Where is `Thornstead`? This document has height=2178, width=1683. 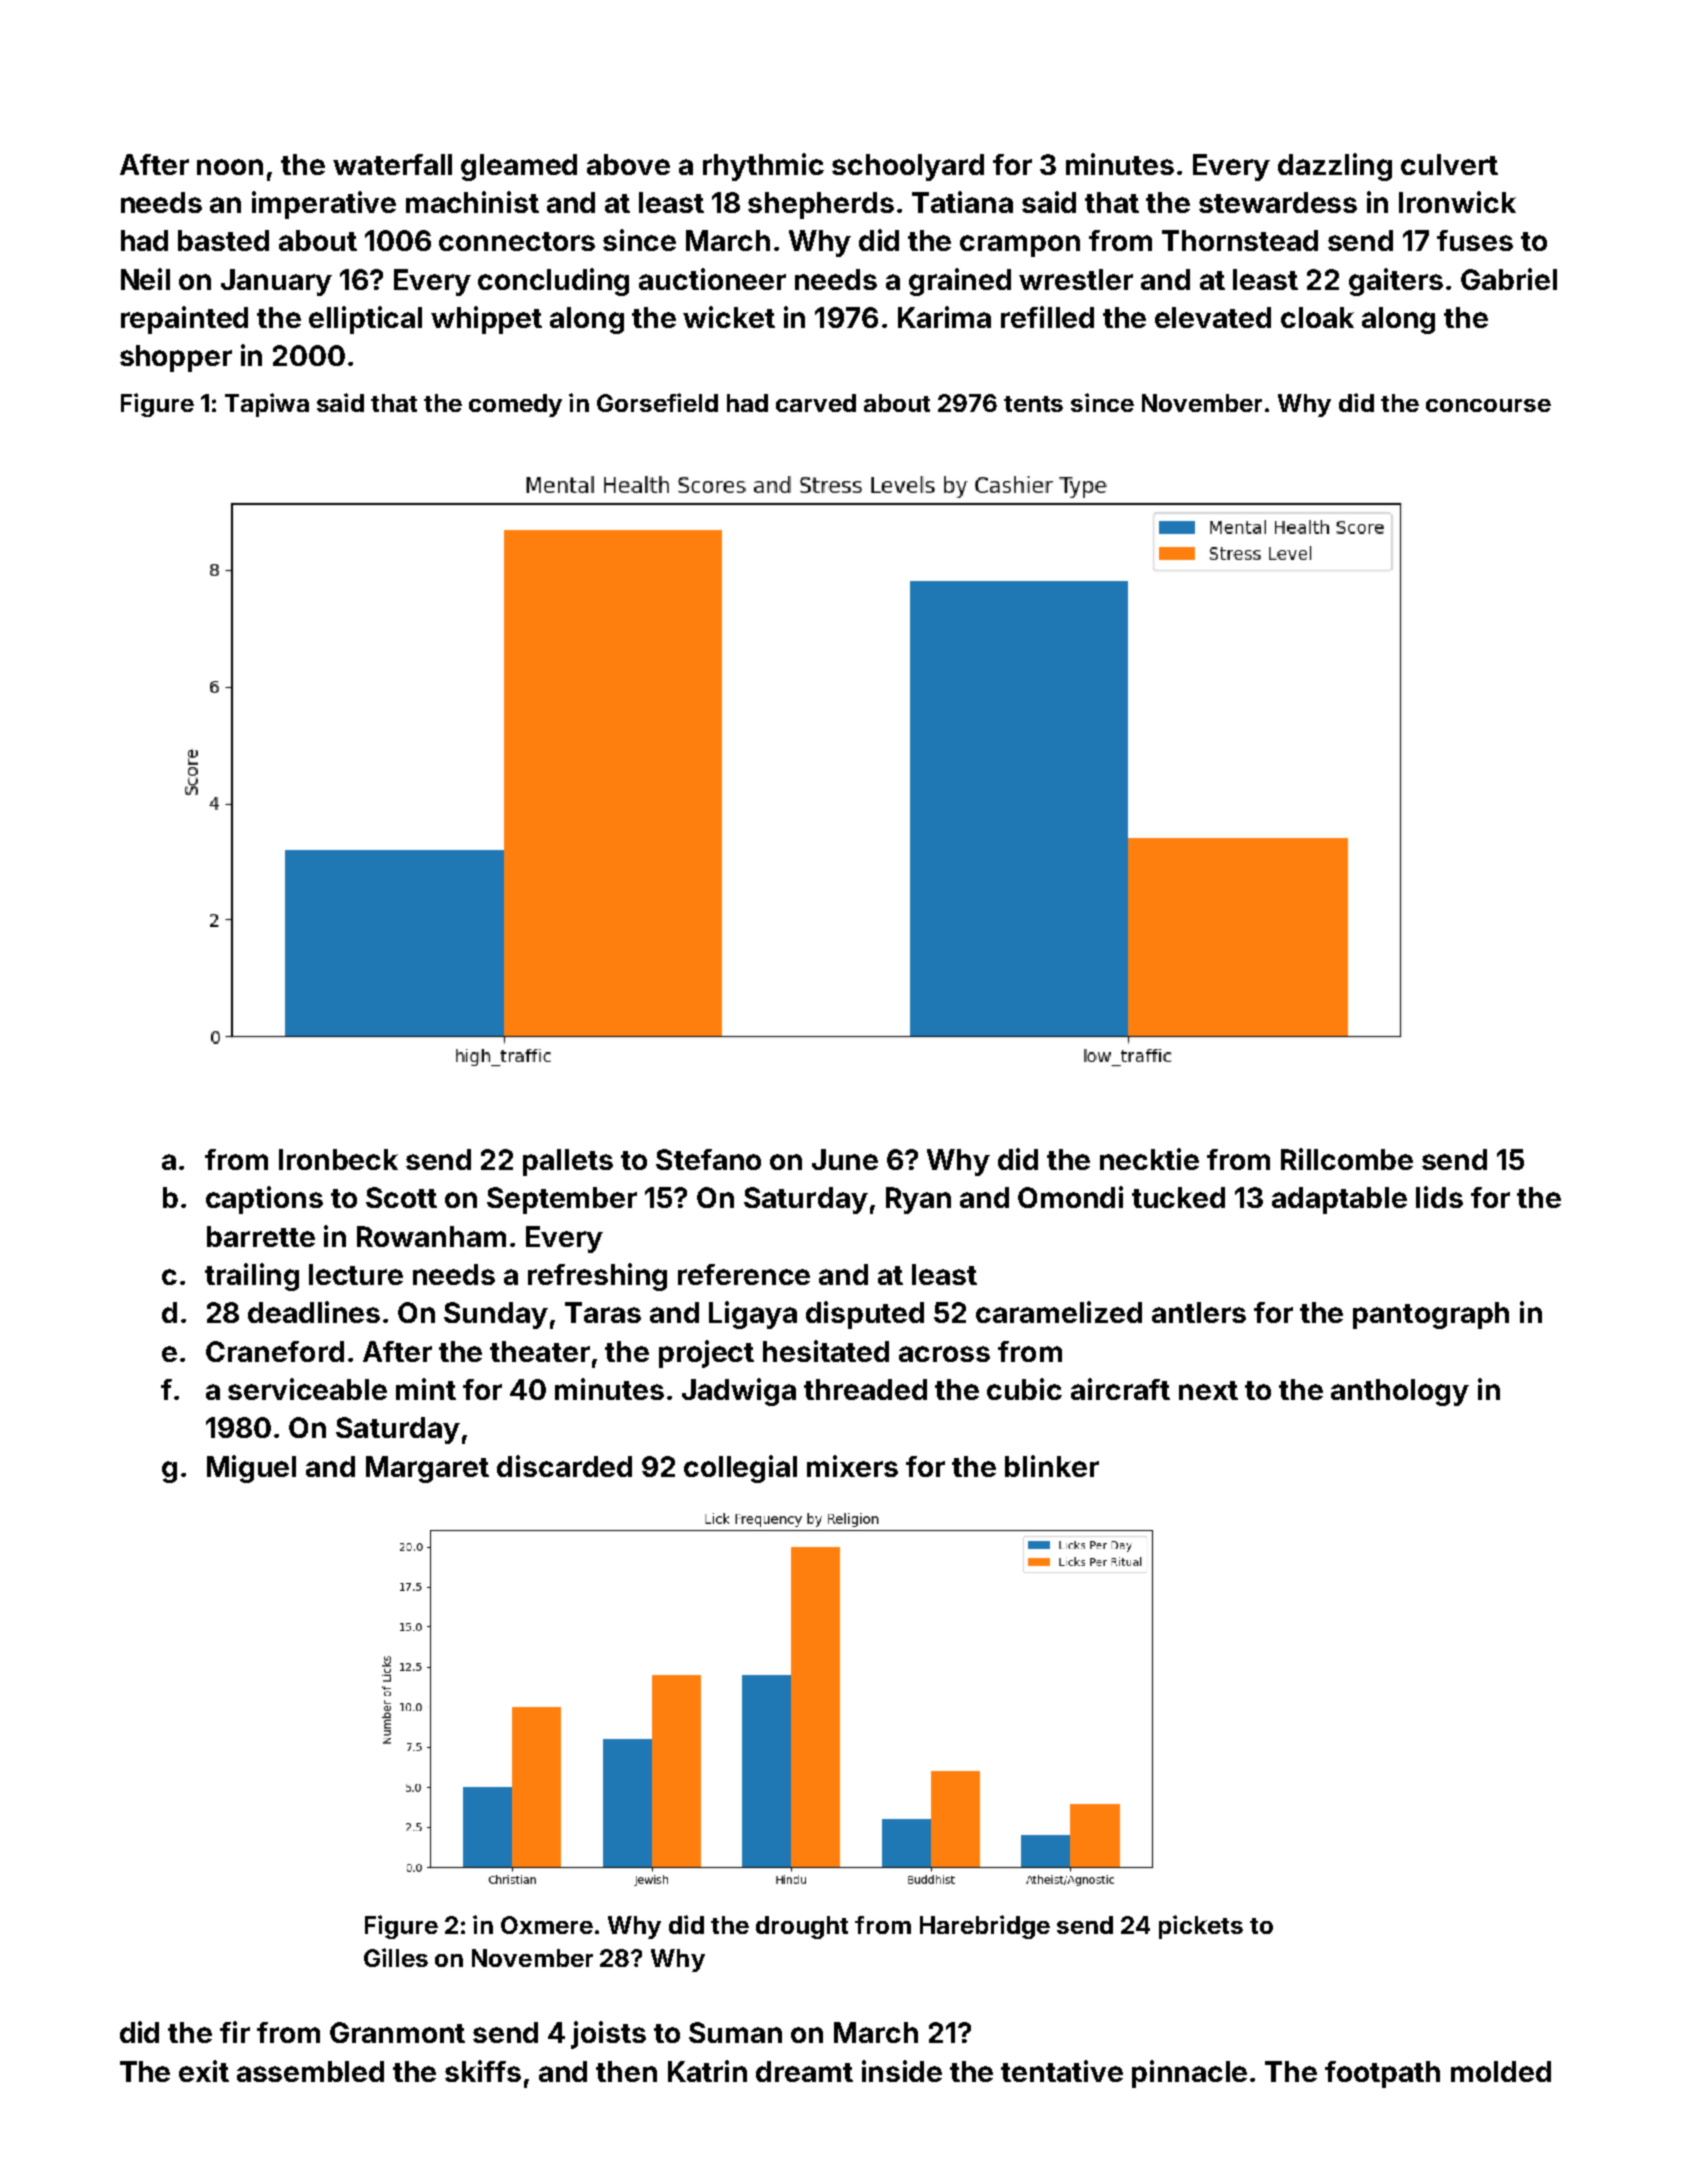 Thornstead is located at coordinates (1240, 240).
